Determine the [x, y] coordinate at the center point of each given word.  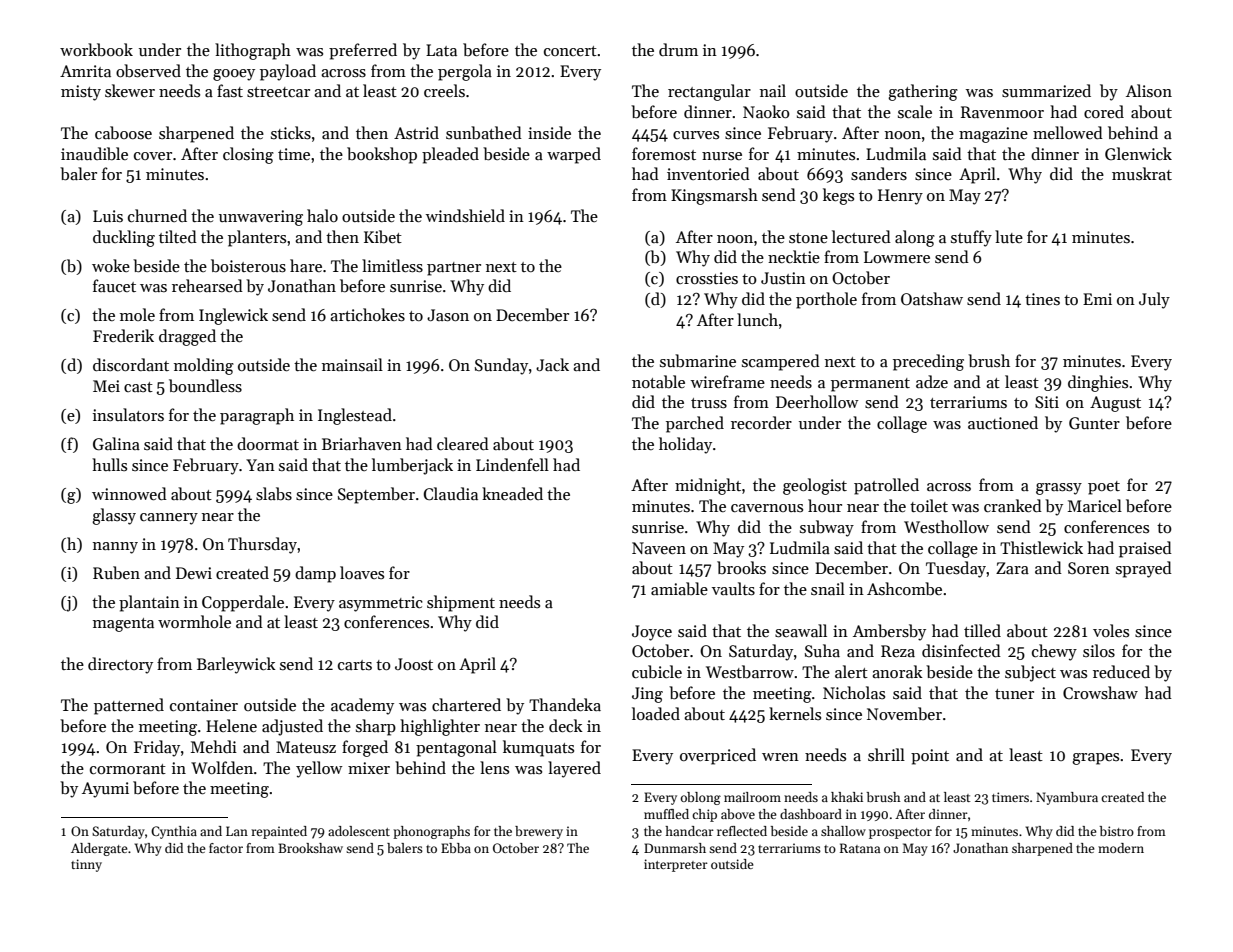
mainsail [352, 364]
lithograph [253, 51]
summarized [1046, 91]
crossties [707, 278]
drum [678, 49]
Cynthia [174, 832]
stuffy [971, 238]
